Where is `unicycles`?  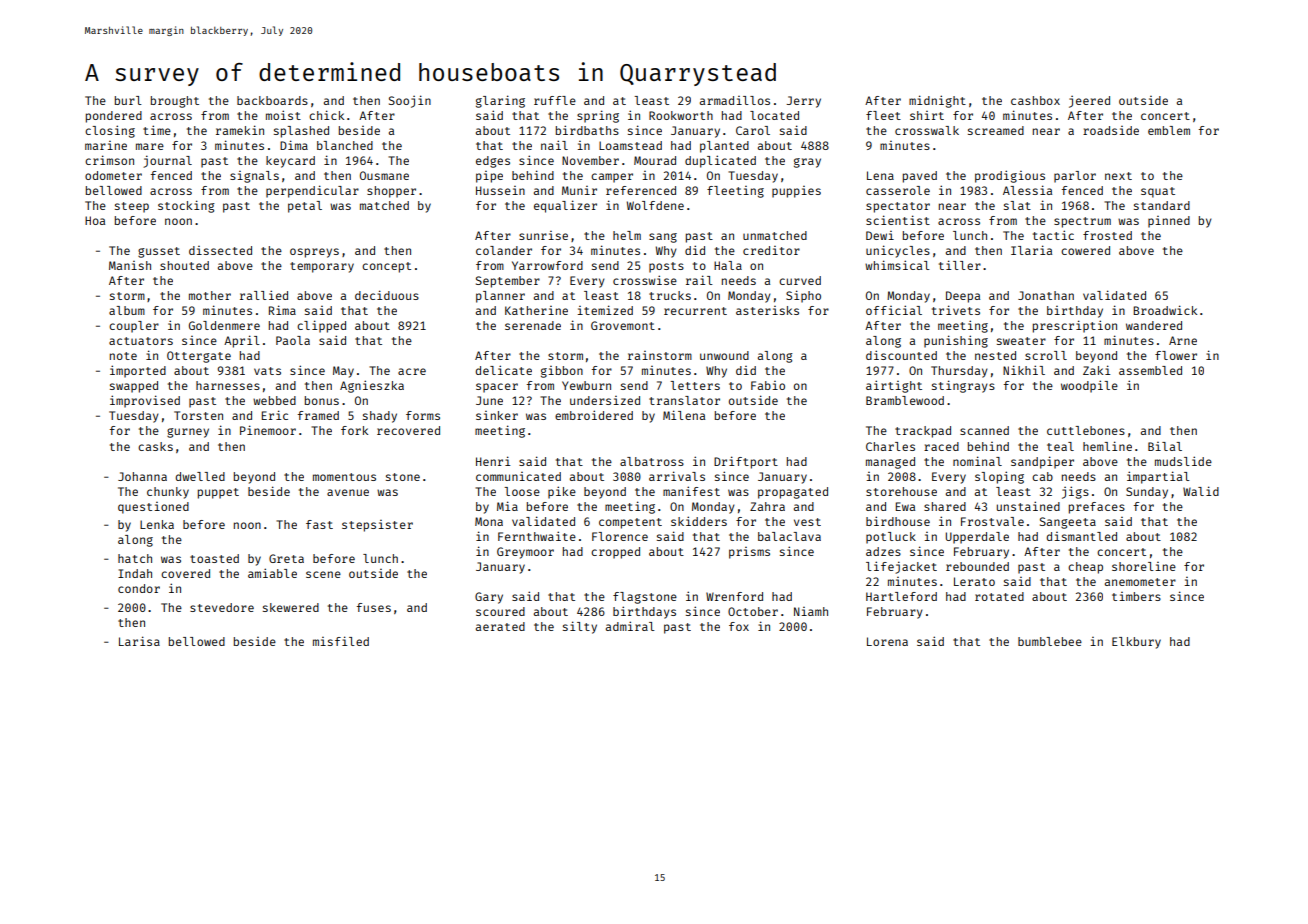 unicycles is located at coordinates (898, 251).
